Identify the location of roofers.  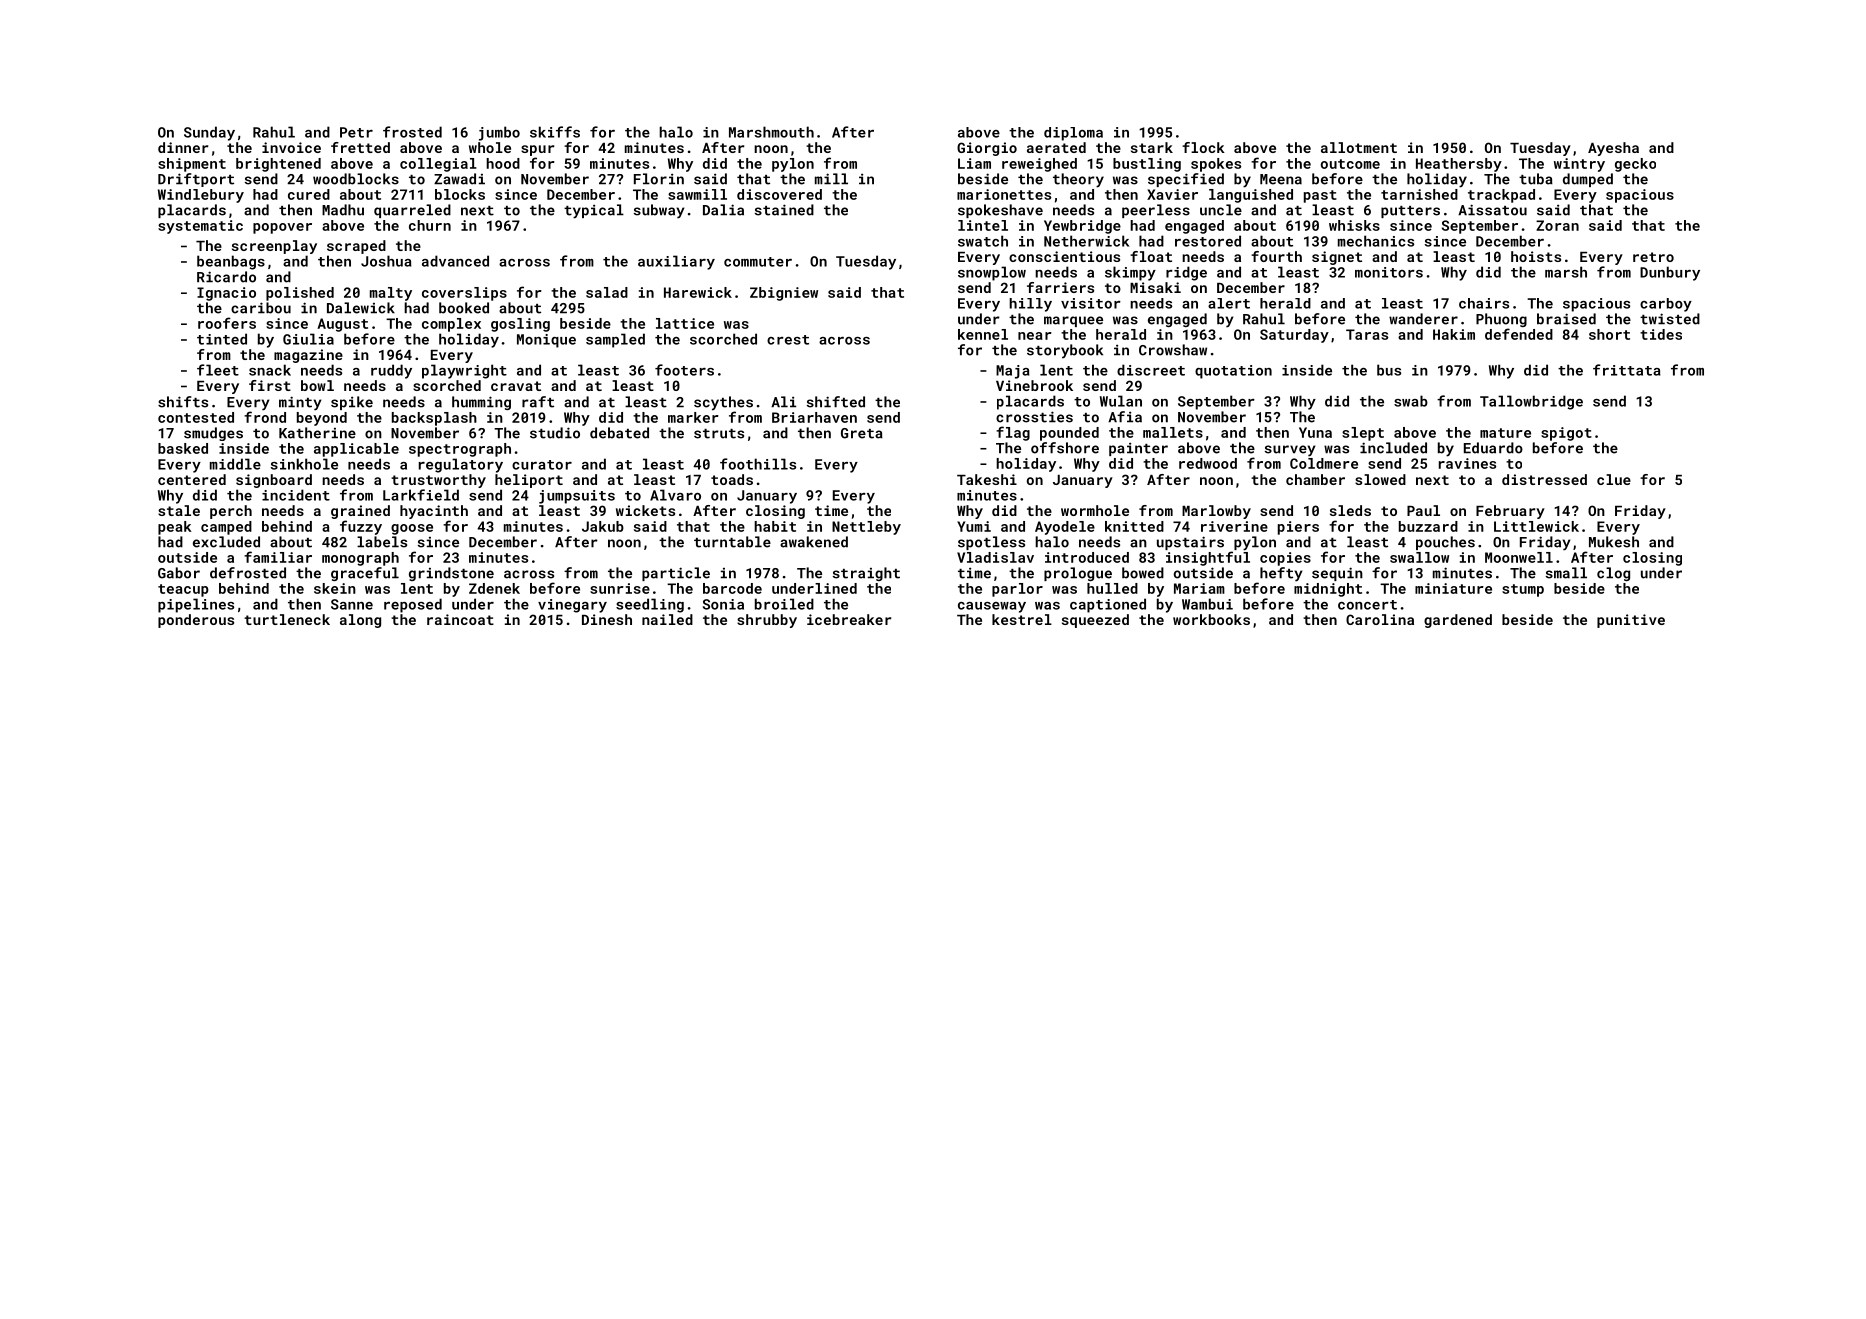
(227, 323).
